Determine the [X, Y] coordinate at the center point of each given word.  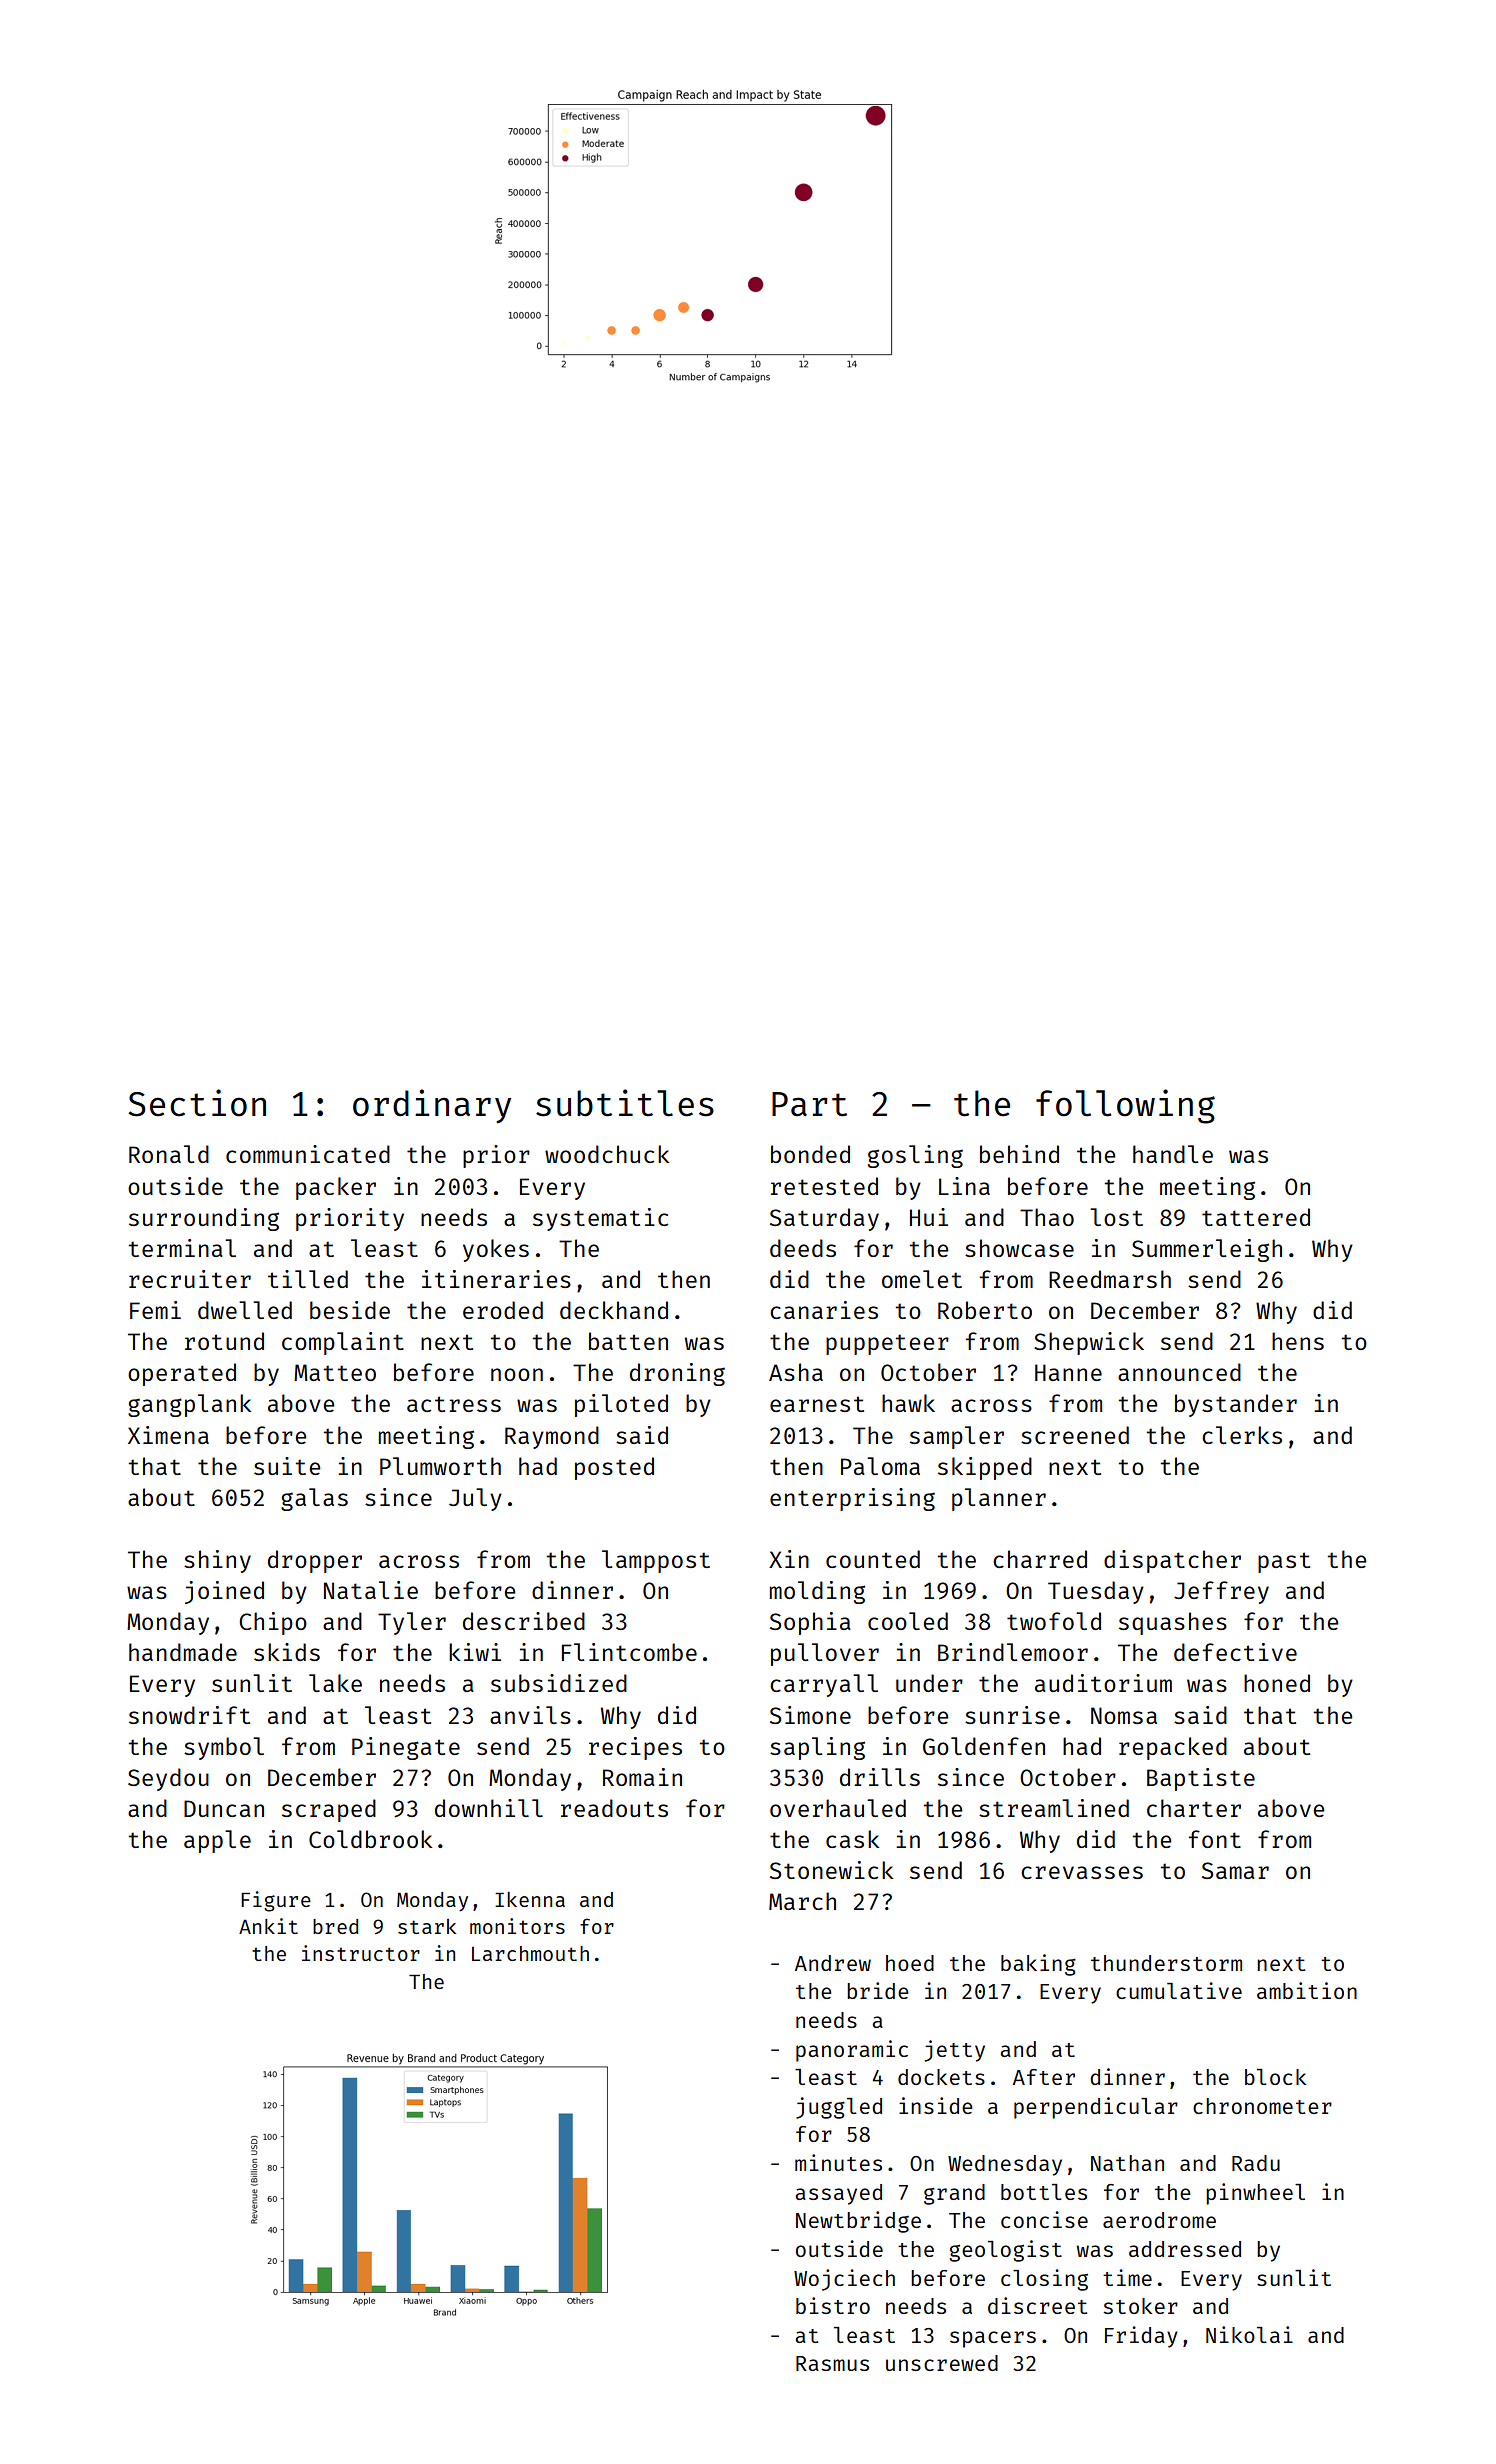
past [1284, 1562]
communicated [308, 1154]
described [524, 1621]
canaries [824, 1310]
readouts [614, 1808]
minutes [838, 2162]
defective [1235, 1652]
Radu [1256, 2163]
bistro [833, 2305]
